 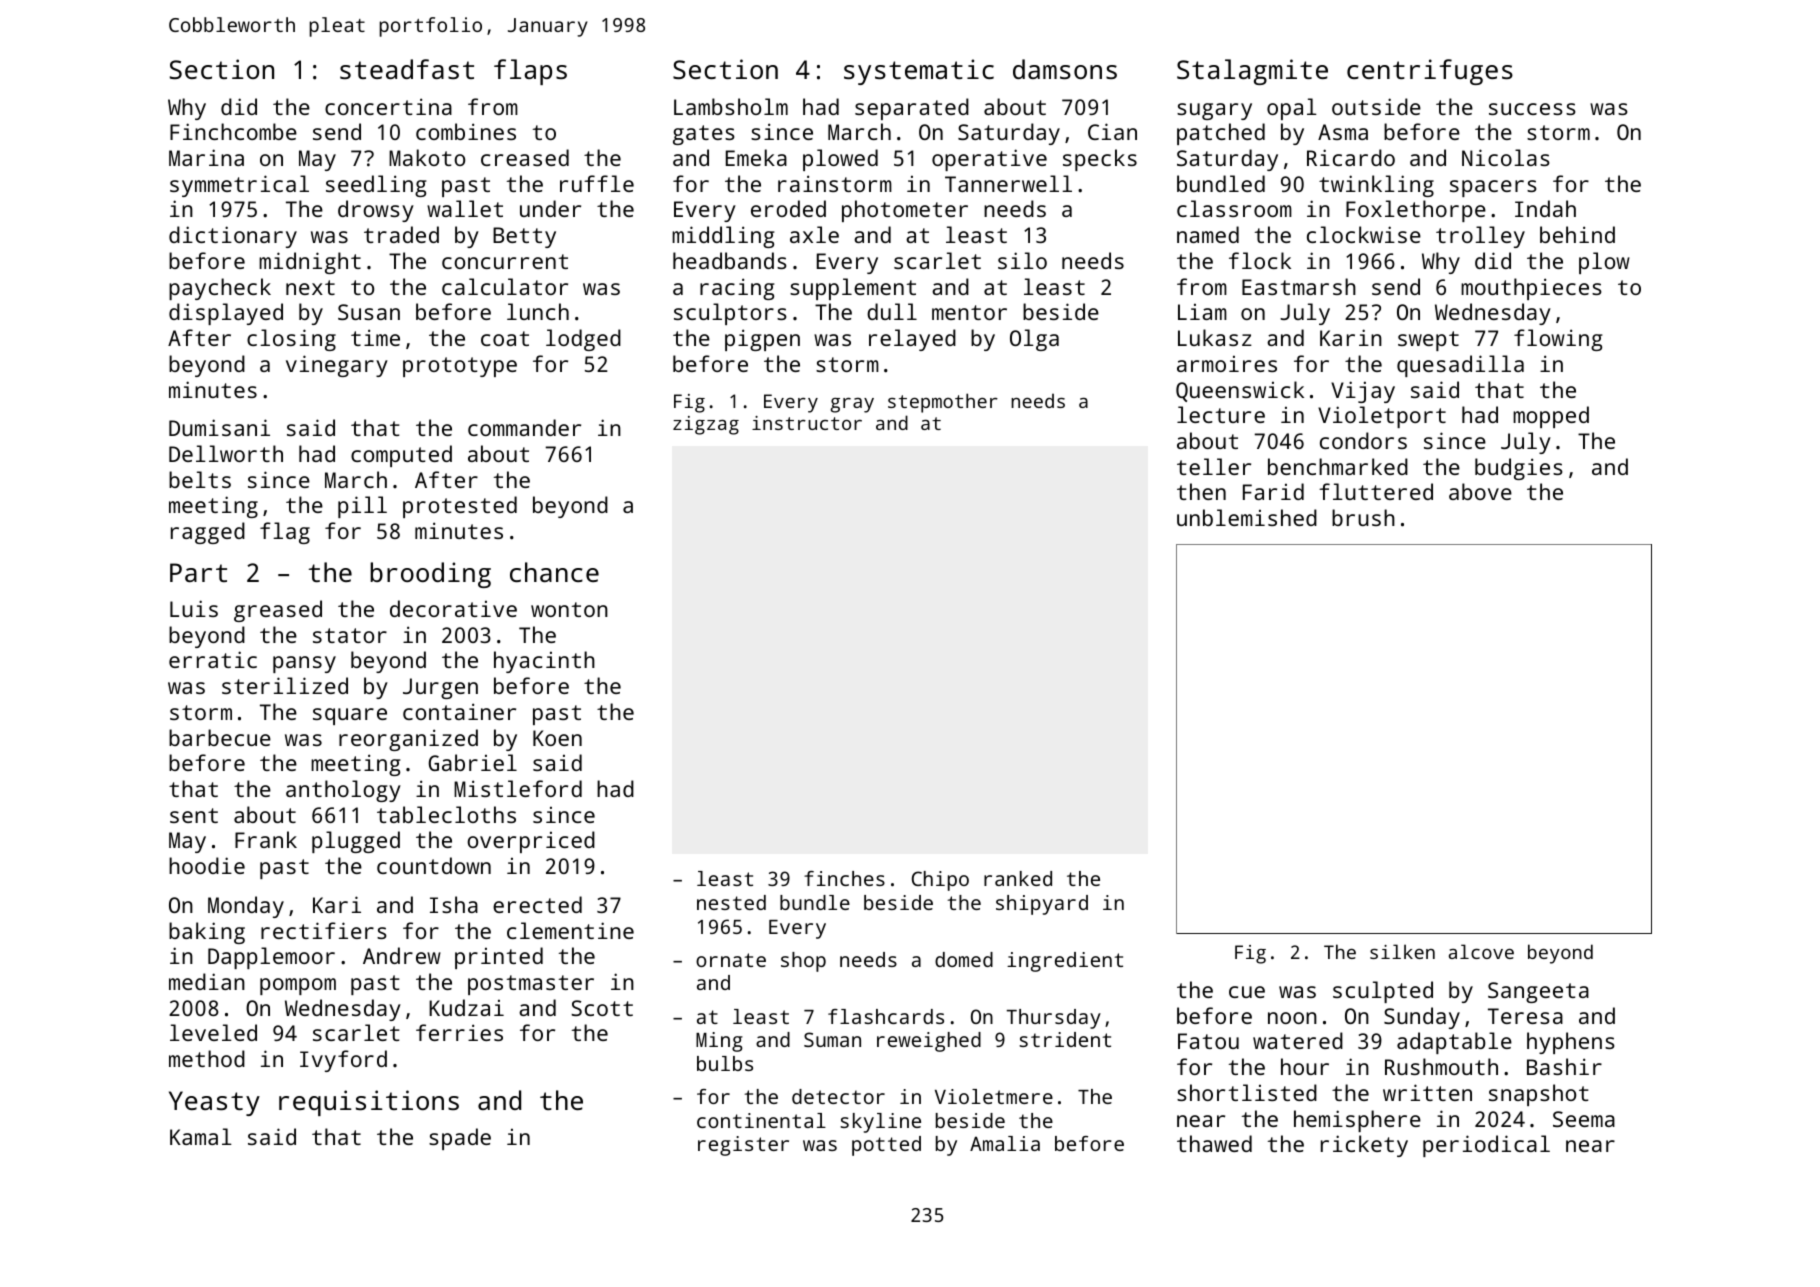 What do you see at coordinates (1506, 157) in the document?
I see `Nicolas` at bounding box center [1506, 157].
